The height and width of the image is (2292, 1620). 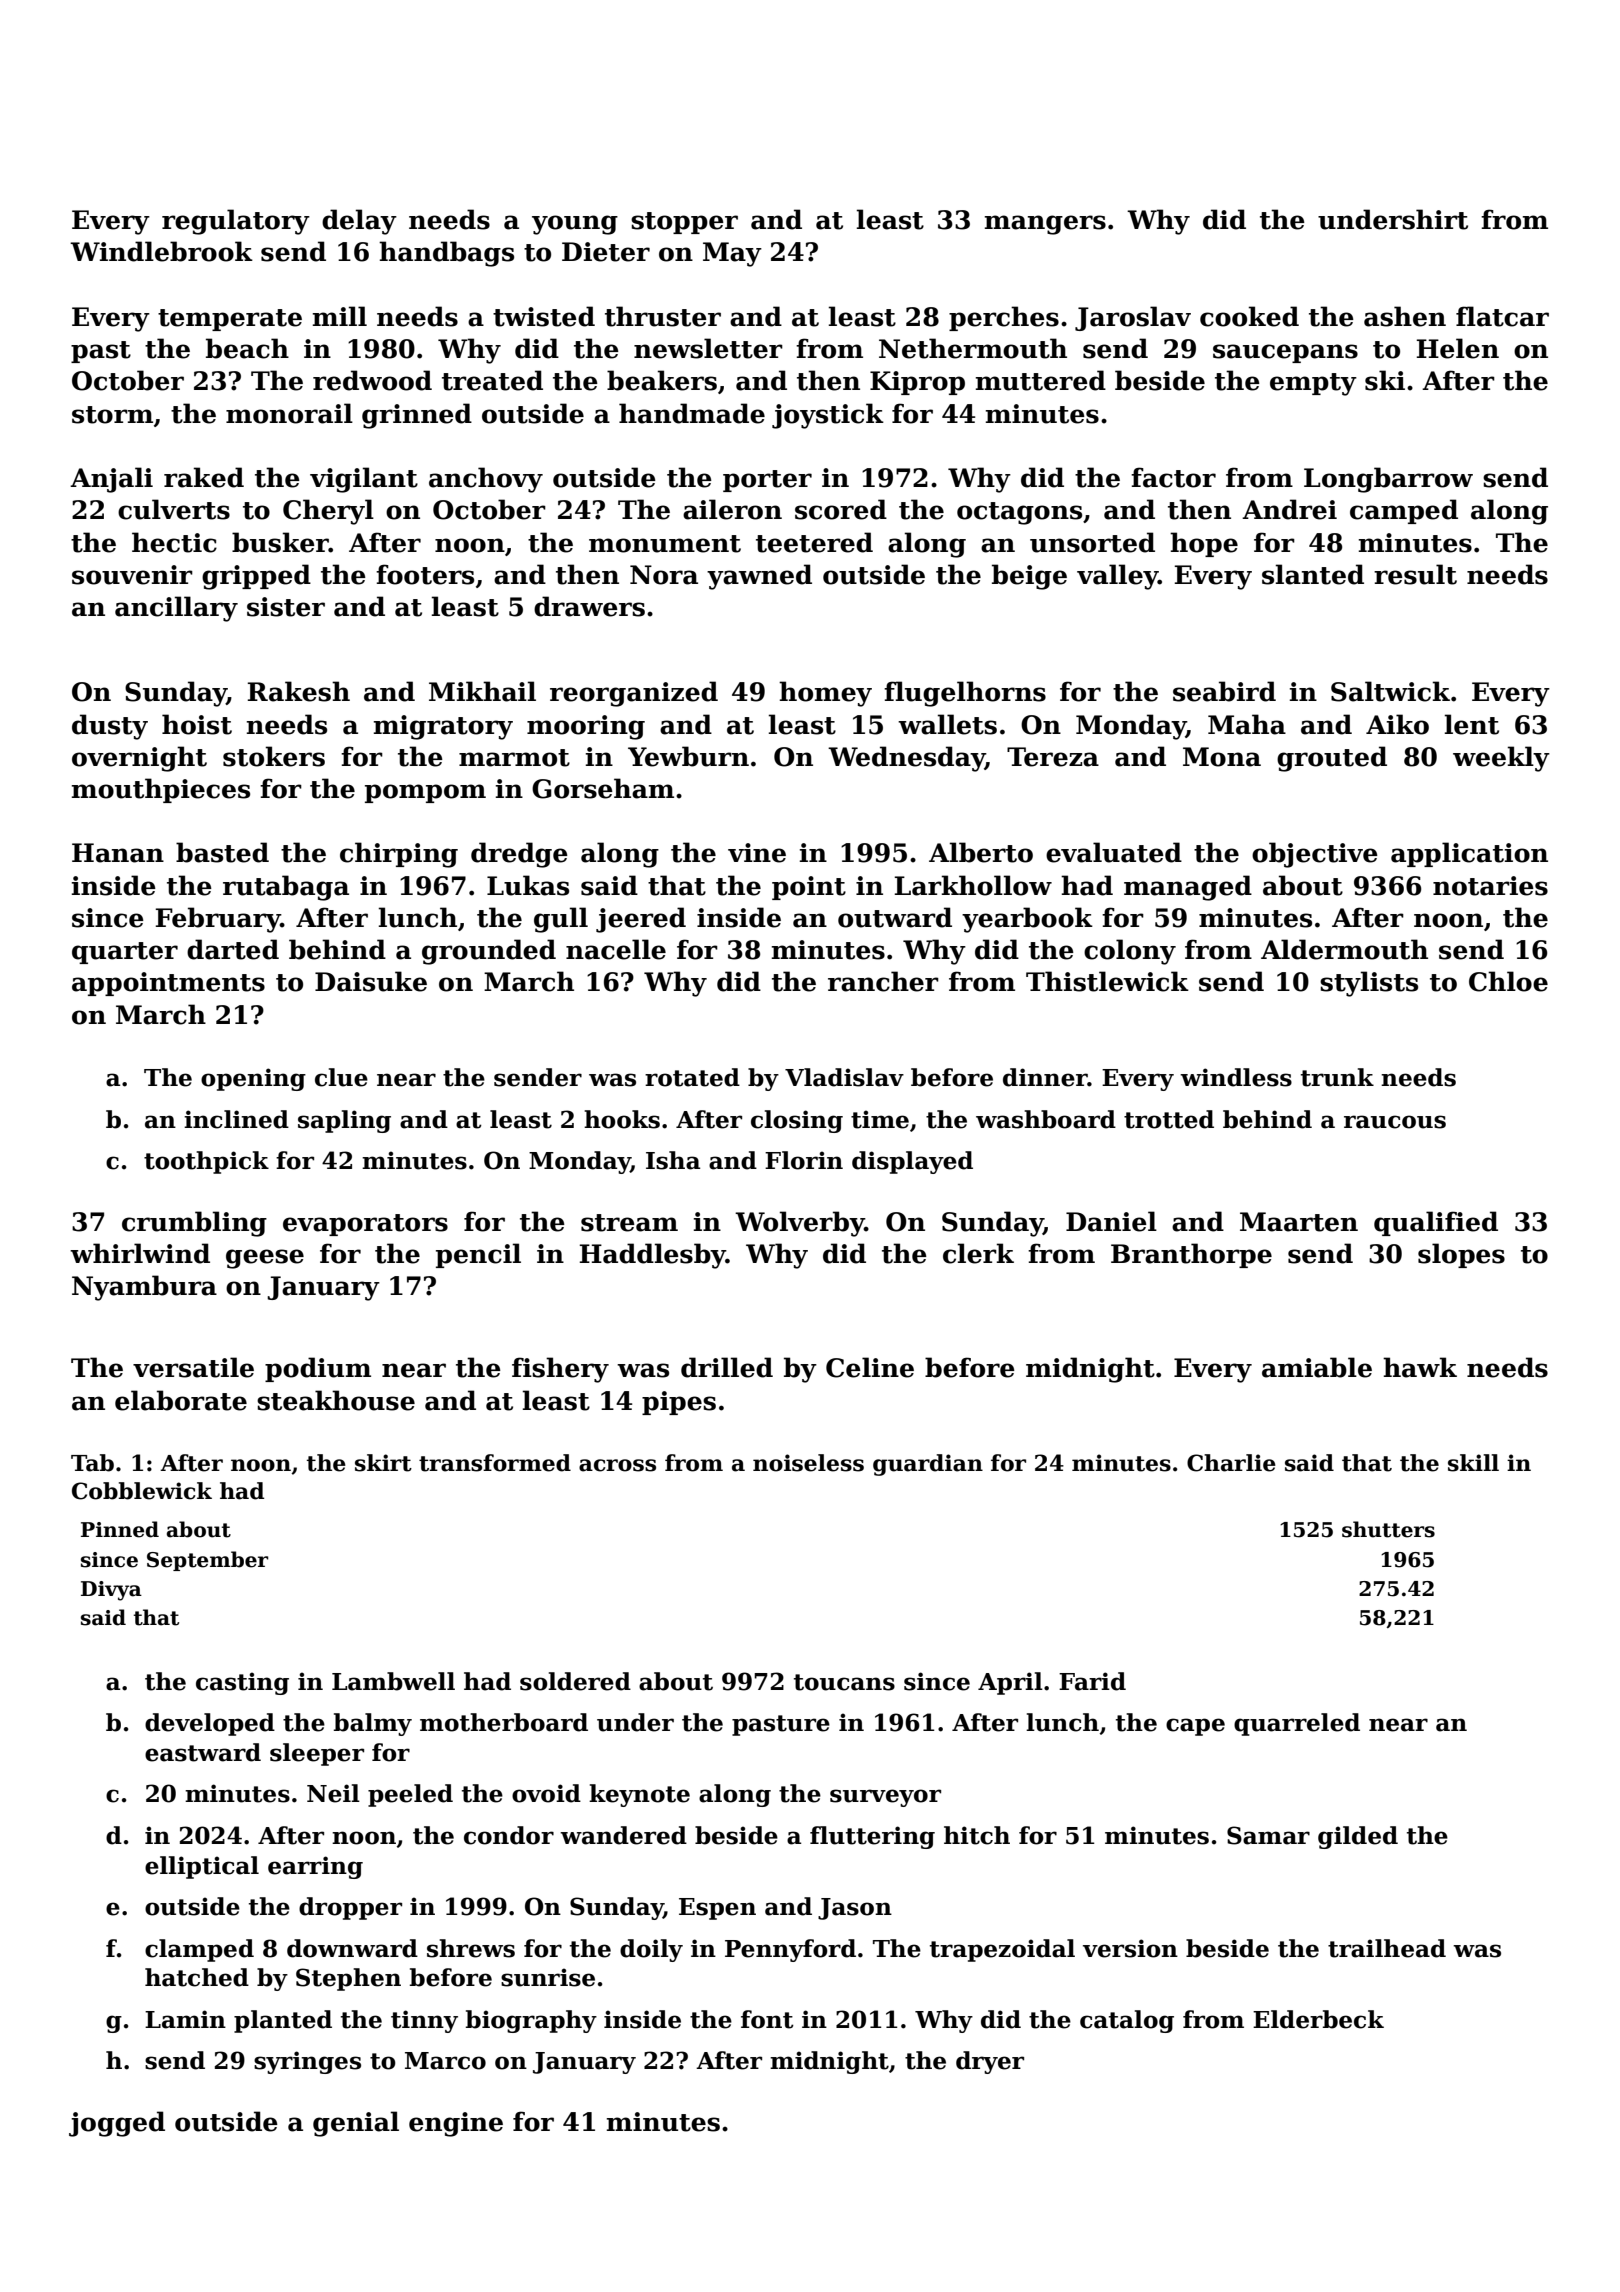 What do you see at coordinates (973, 348) in the image?
I see `Nethermouth` at bounding box center [973, 348].
